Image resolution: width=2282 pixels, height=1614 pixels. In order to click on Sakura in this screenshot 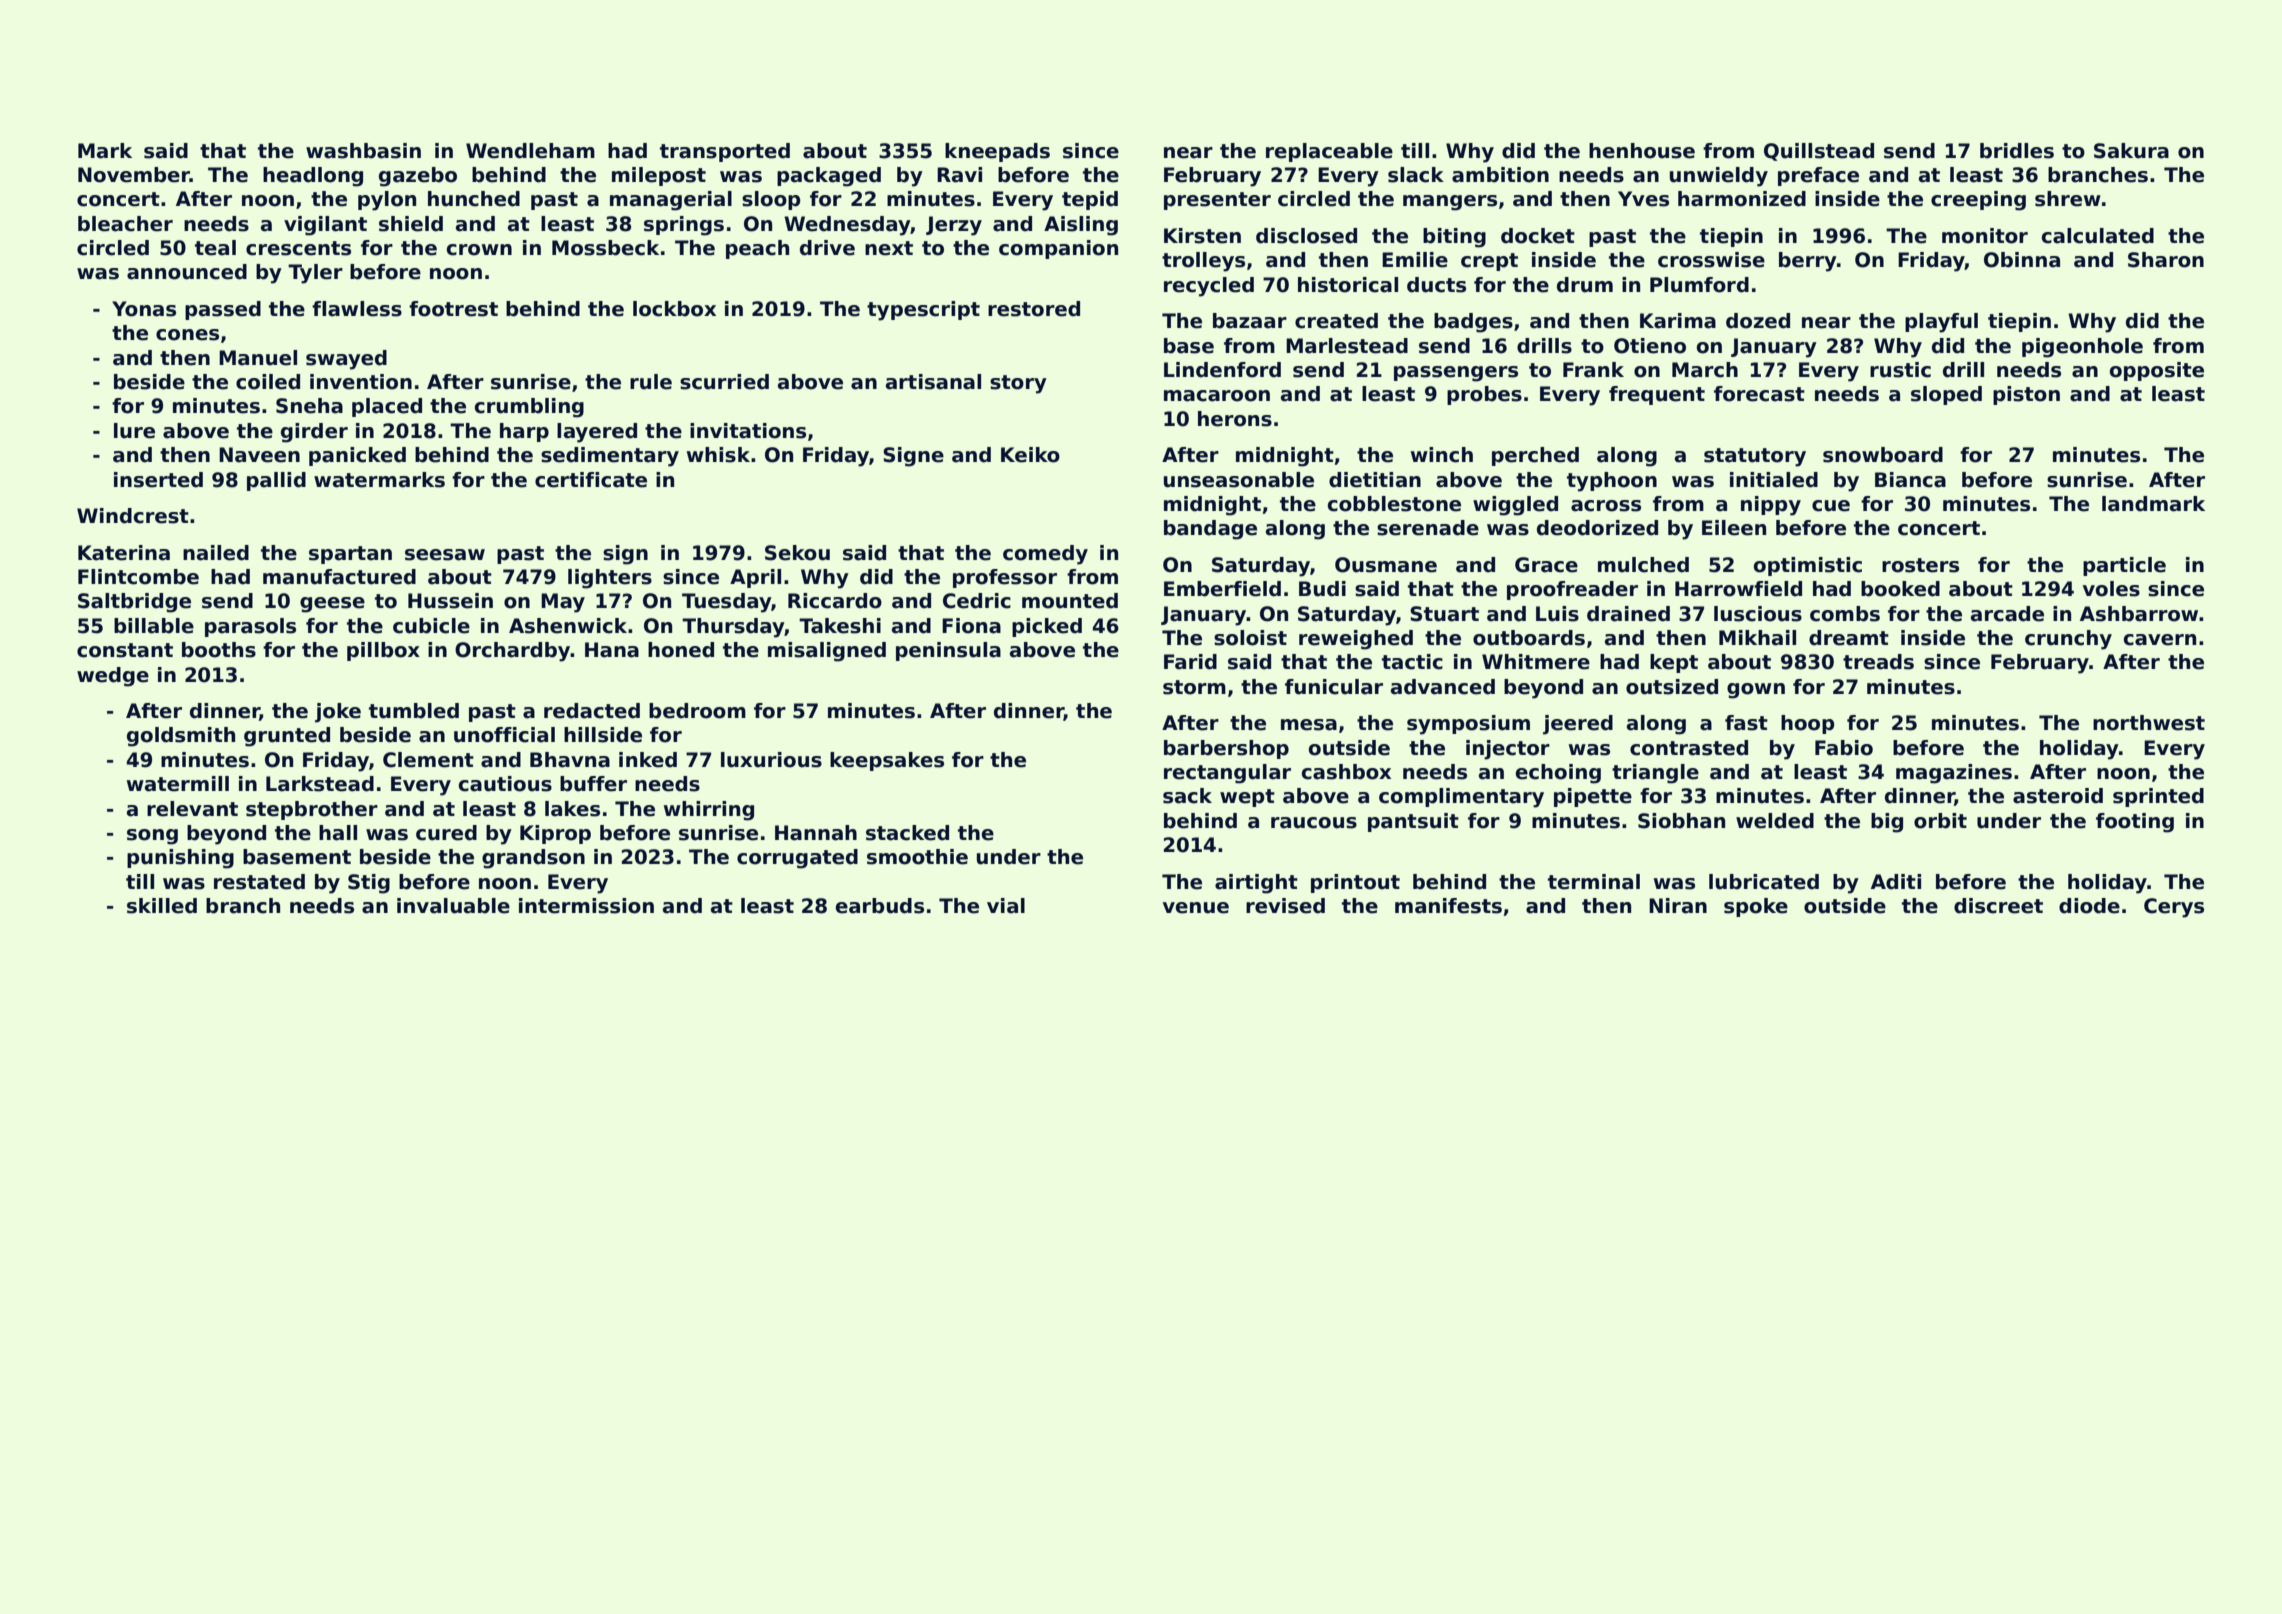, I will do `click(2131, 151)`.
